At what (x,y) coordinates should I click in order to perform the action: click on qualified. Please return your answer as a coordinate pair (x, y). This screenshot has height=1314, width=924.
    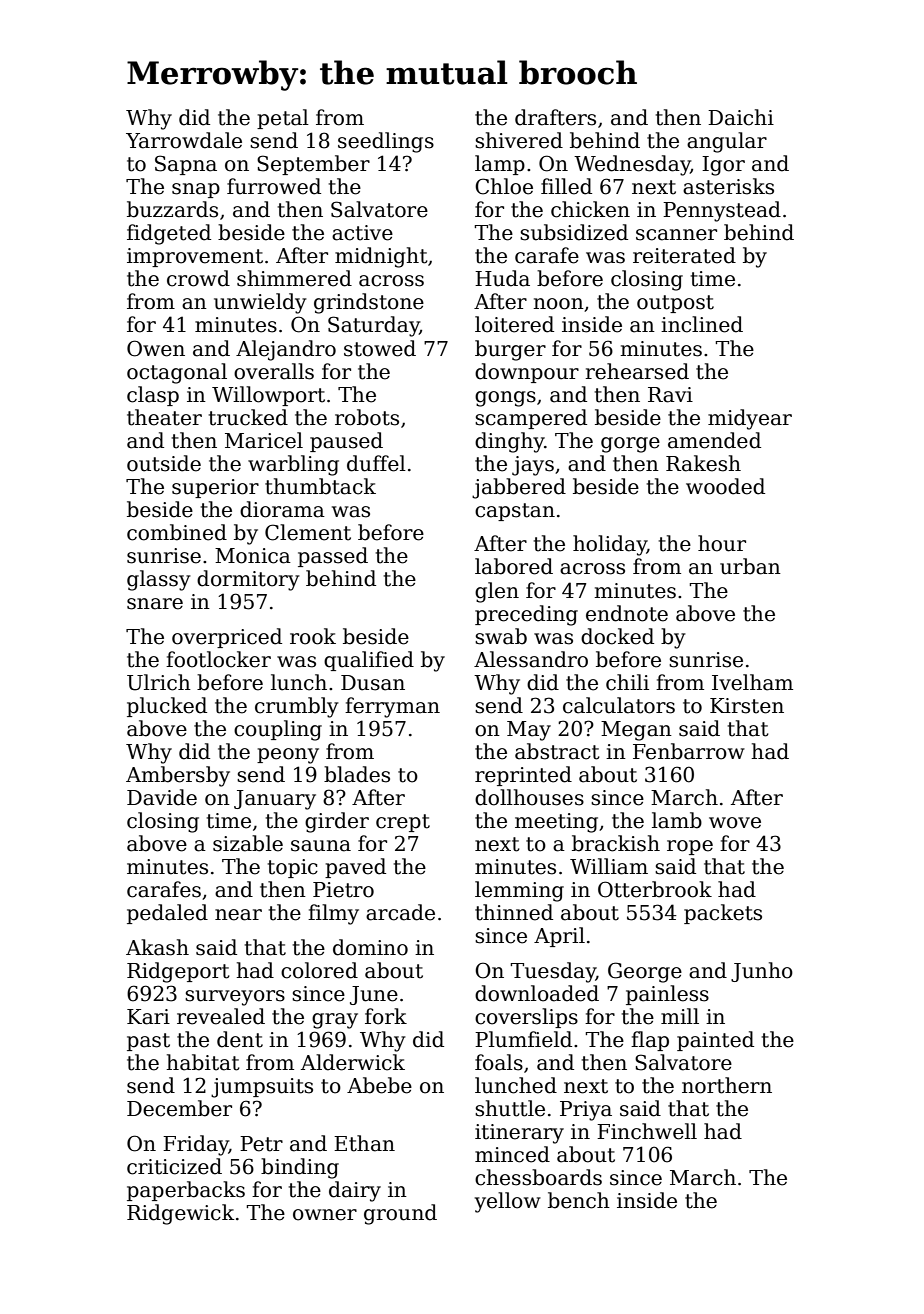
    Looking at the image, I should click on (369, 661).
